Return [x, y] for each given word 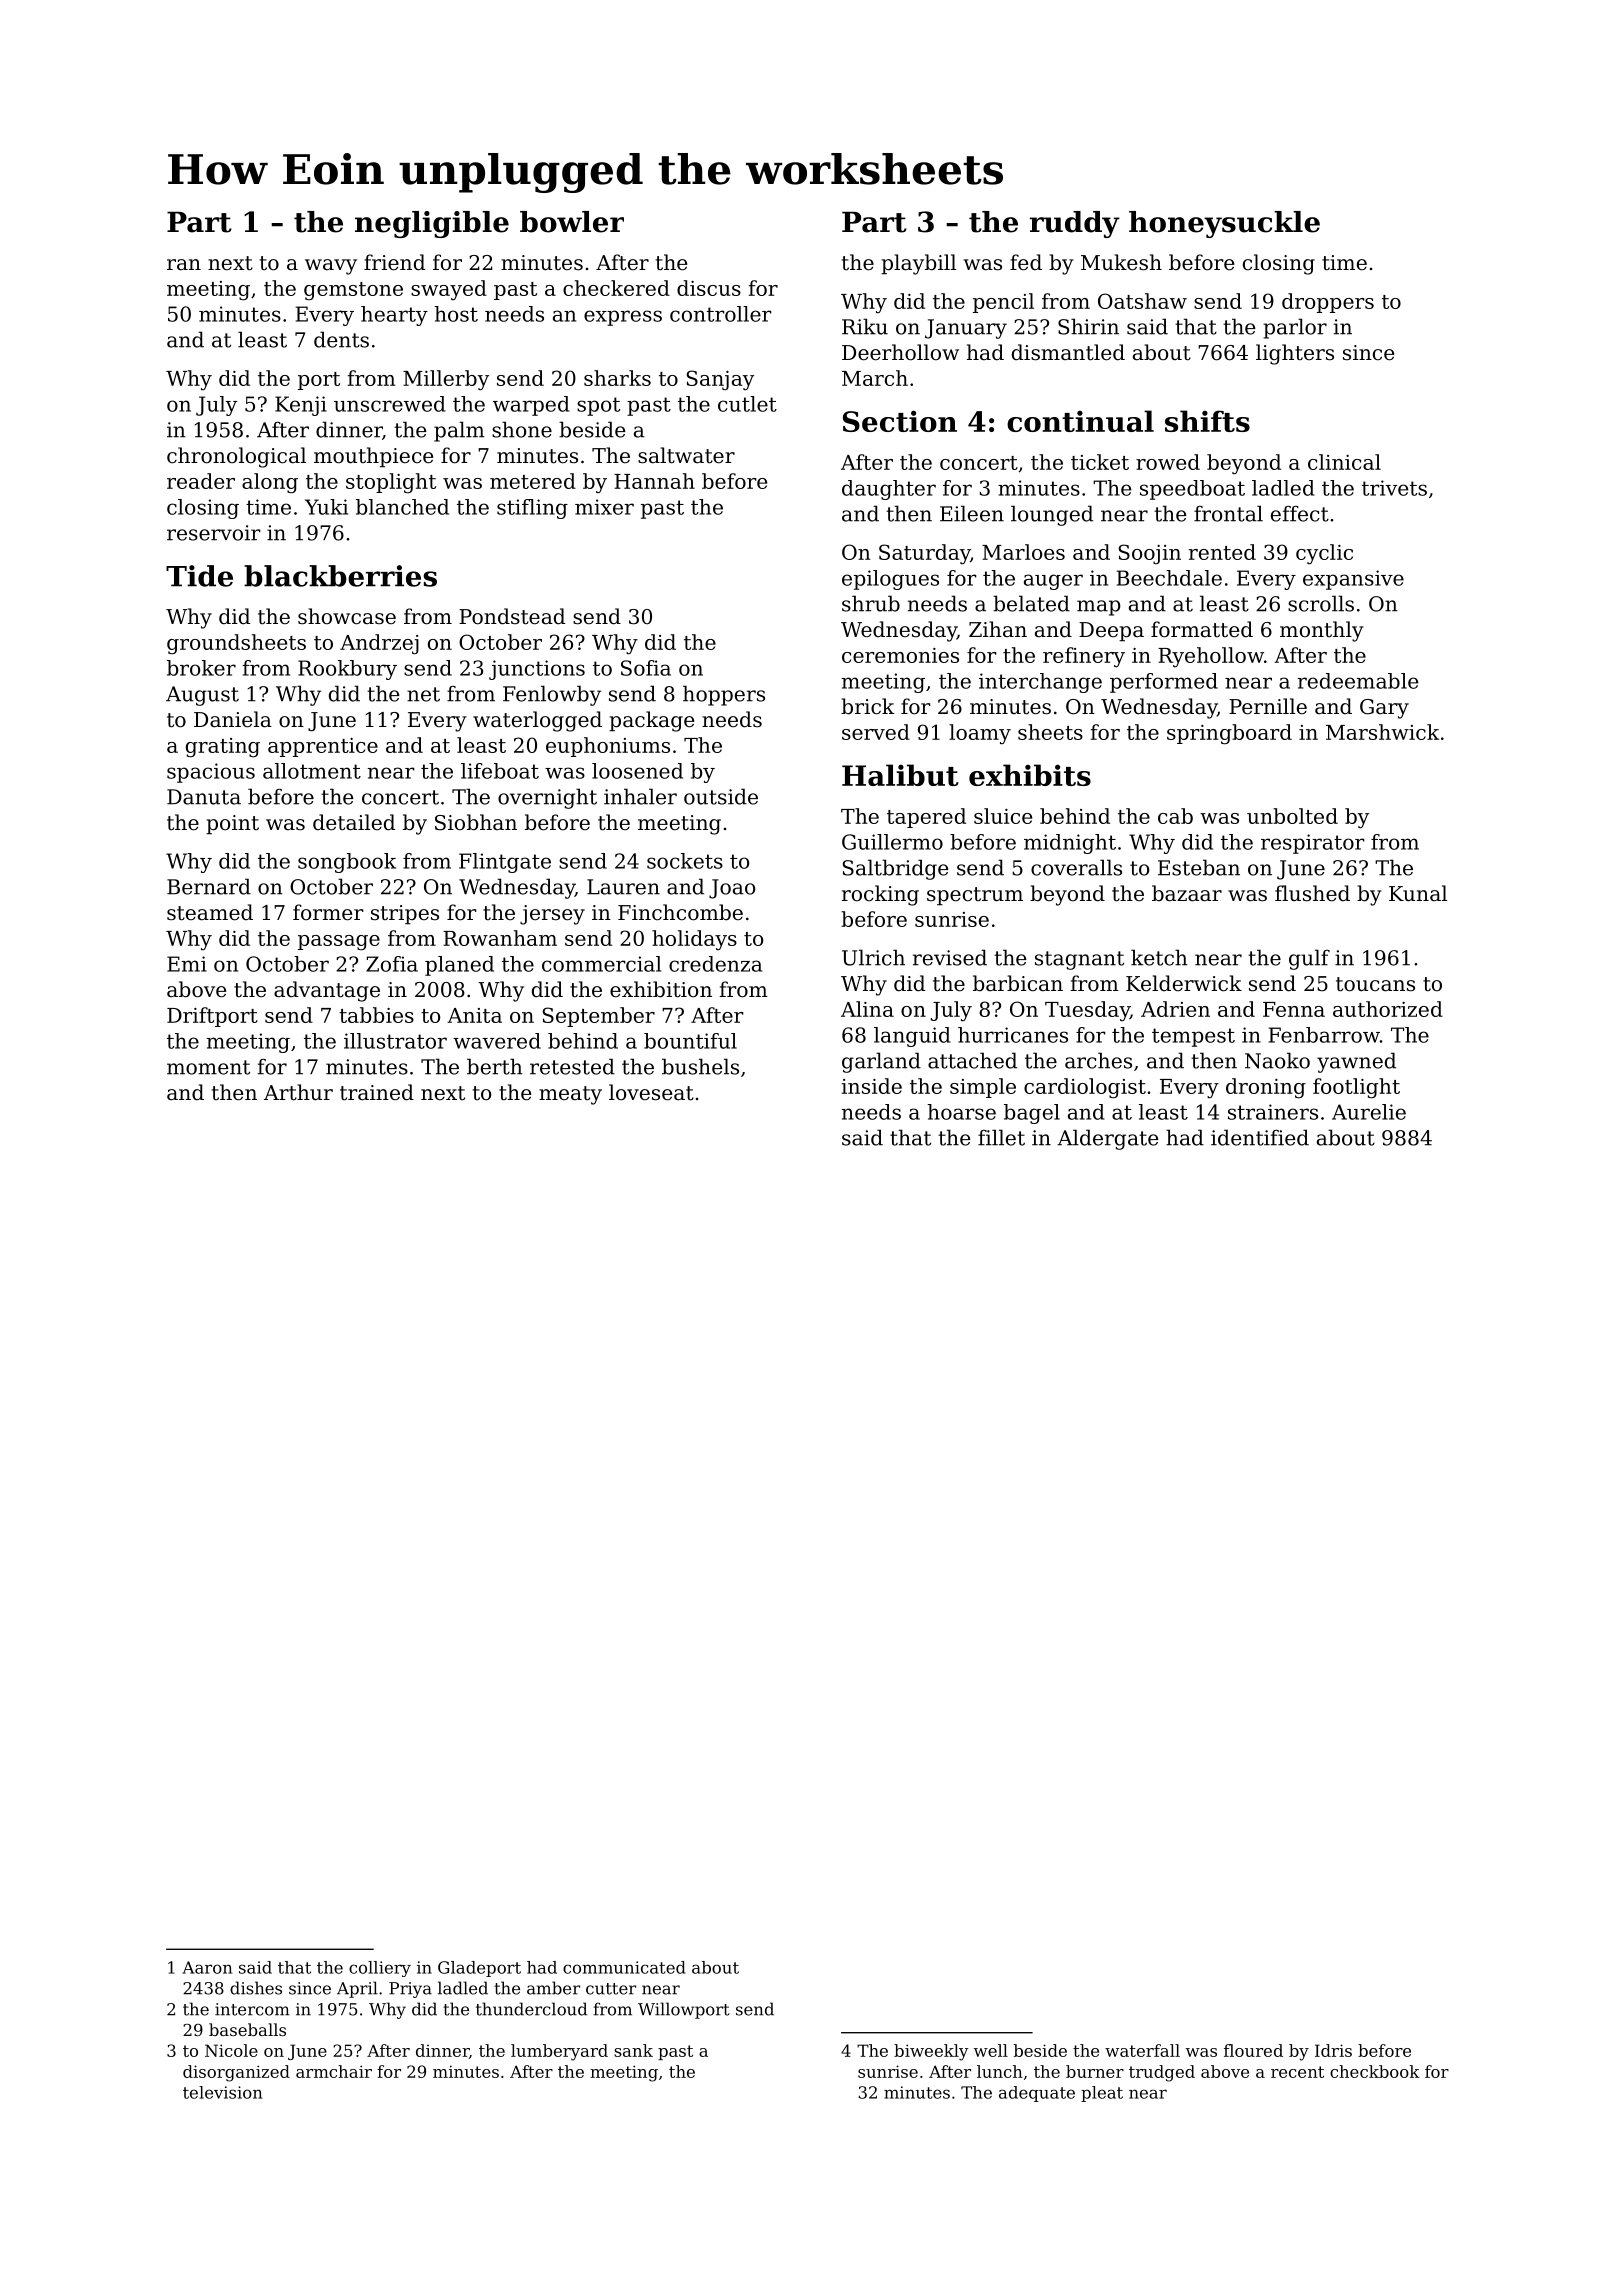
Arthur [298, 1092]
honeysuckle [1224, 224]
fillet [1001, 1137]
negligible [432, 224]
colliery [380, 1969]
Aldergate [1108, 1139]
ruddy [1075, 224]
